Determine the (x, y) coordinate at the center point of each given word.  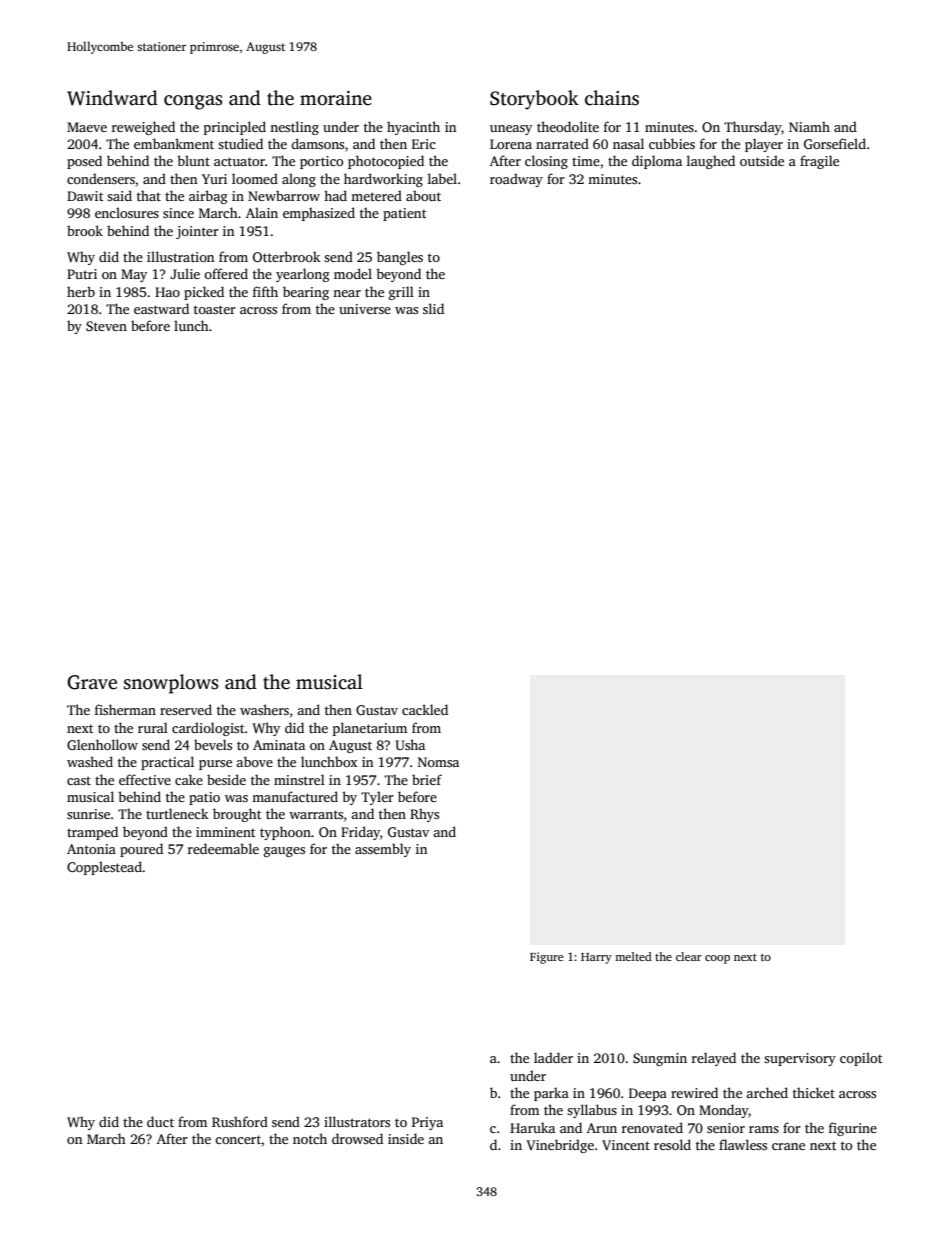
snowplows (171, 684)
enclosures (127, 212)
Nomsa (438, 762)
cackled (425, 709)
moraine (336, 98)
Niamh (809, 126)
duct (160, 1121)
